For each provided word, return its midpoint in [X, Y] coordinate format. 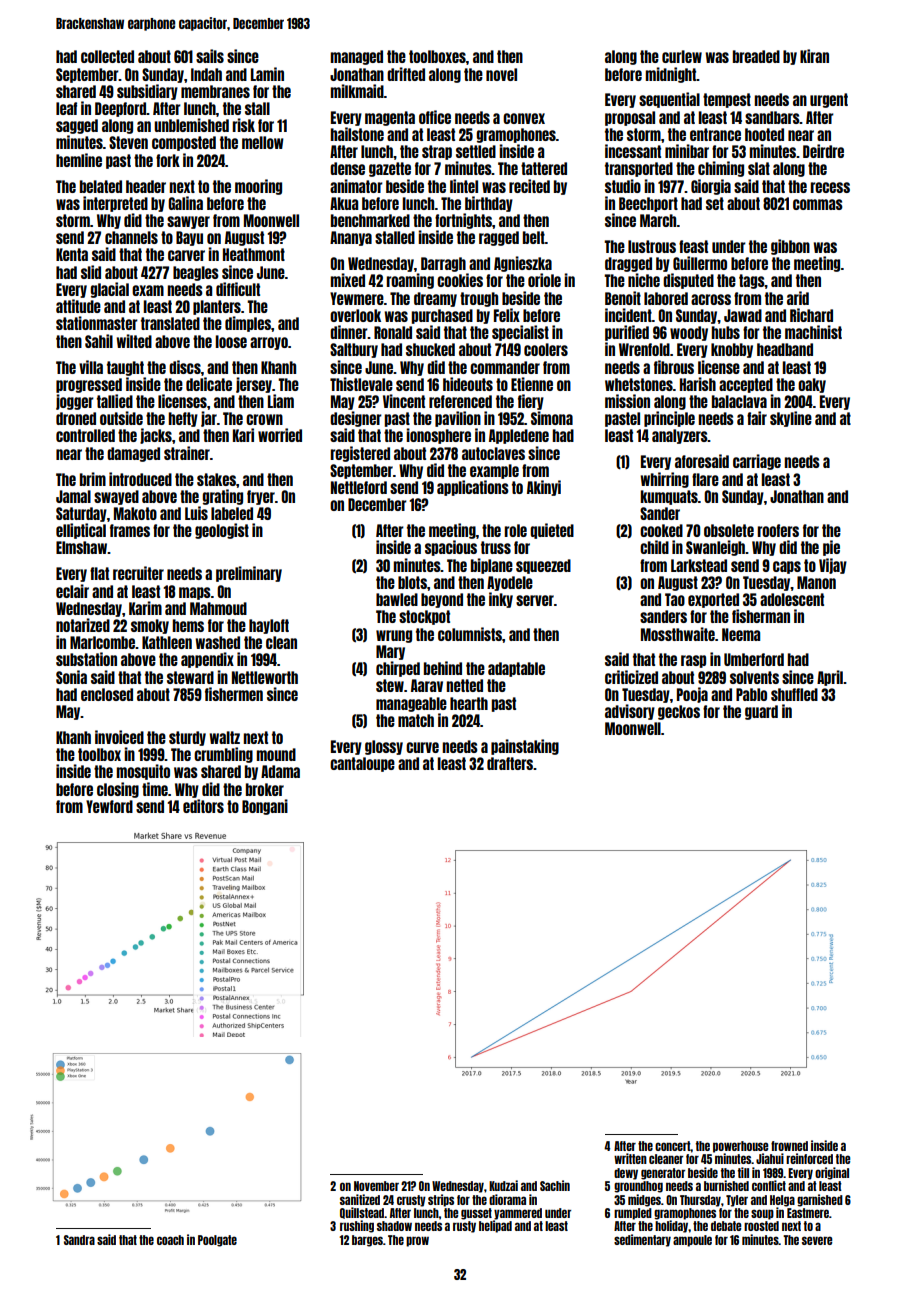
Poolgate [217, 1241]
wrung [394, 636]
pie [831, 548]
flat [99, 573]
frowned [789, 1146]
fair [757, 418]
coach [170, 1240]
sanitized [360, 1199]
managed [356, 57]
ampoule [692, 1241]
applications [473, 488]
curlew [682, 56]
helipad [495, 1226]
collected [107, 56]
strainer [187, 453]
